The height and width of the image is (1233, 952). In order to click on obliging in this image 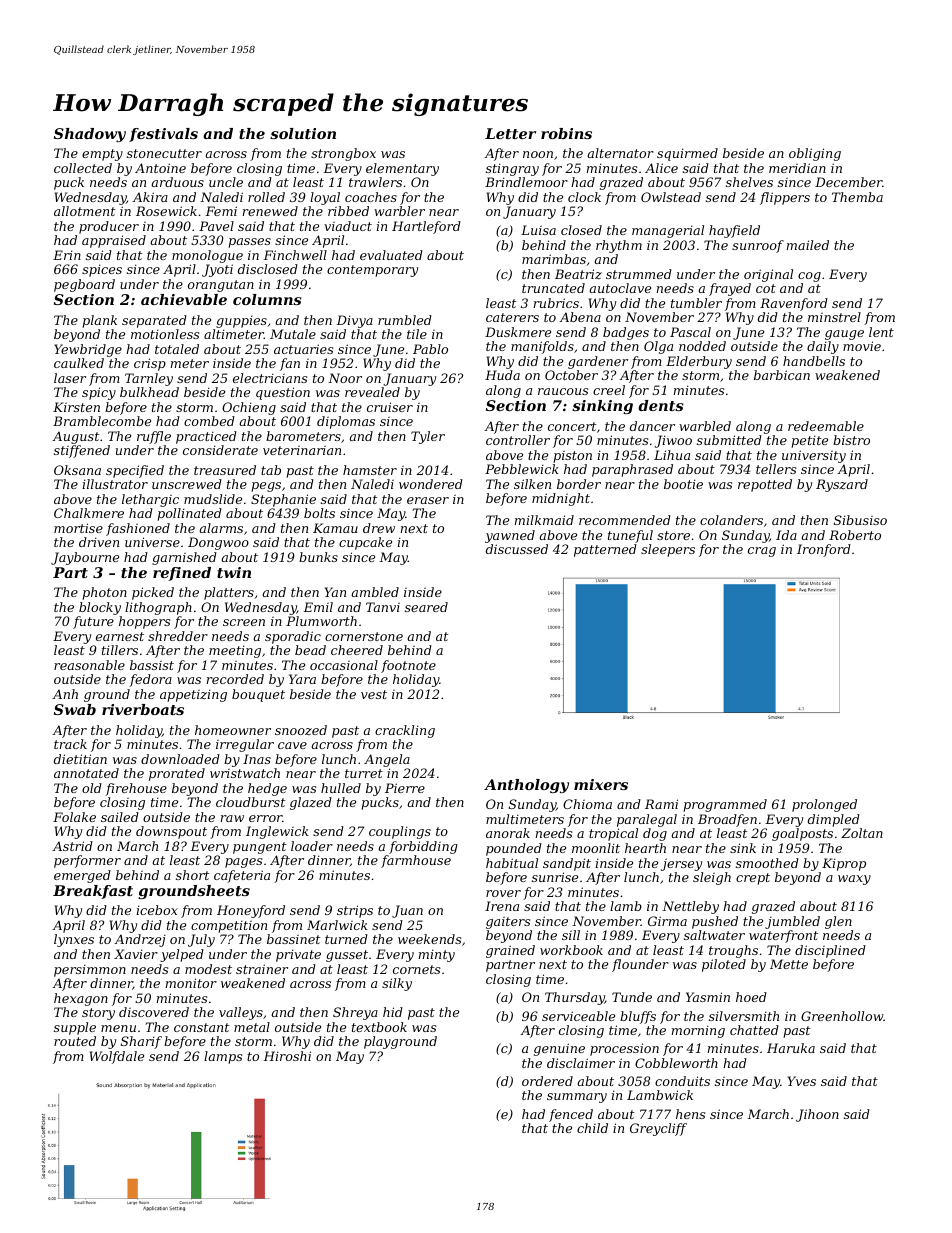, I will do `click(815, 154)`.
